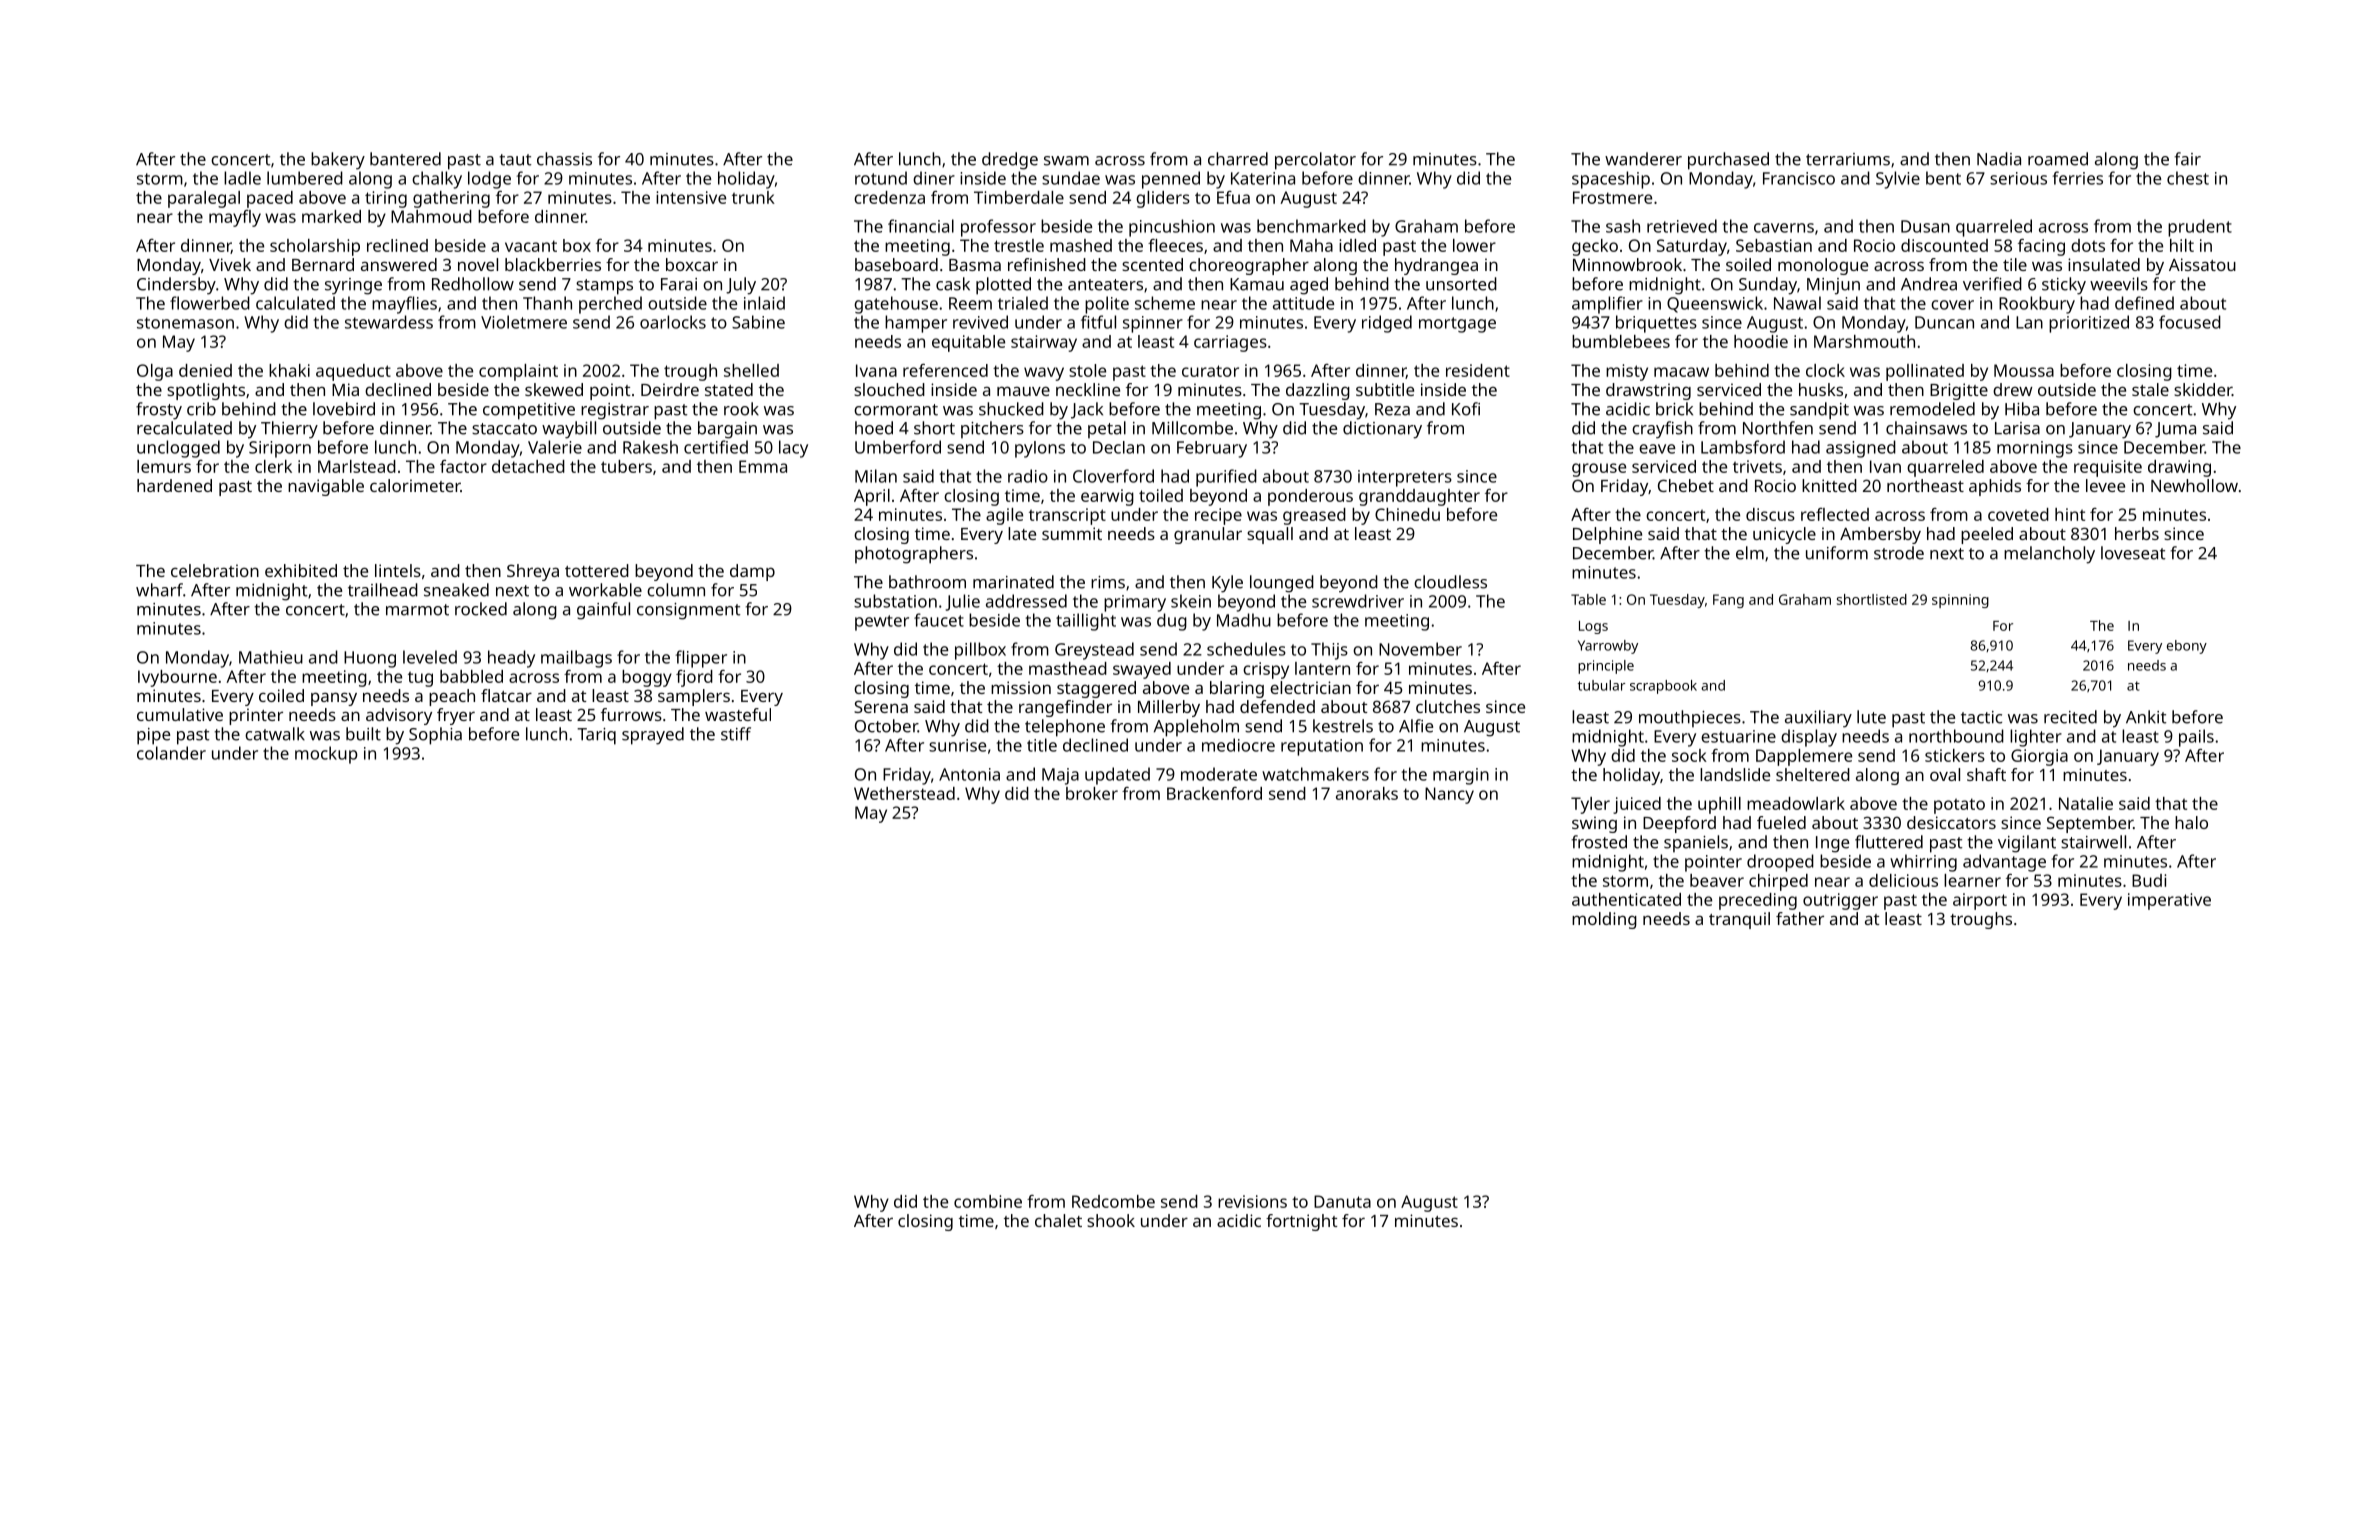 Image resolution: width=2380 pixels, height=1540 pixels. What do you see at coordinates (1066, 161) in the screenshot?
I see `swam` at bounding box center [1066, 161].
